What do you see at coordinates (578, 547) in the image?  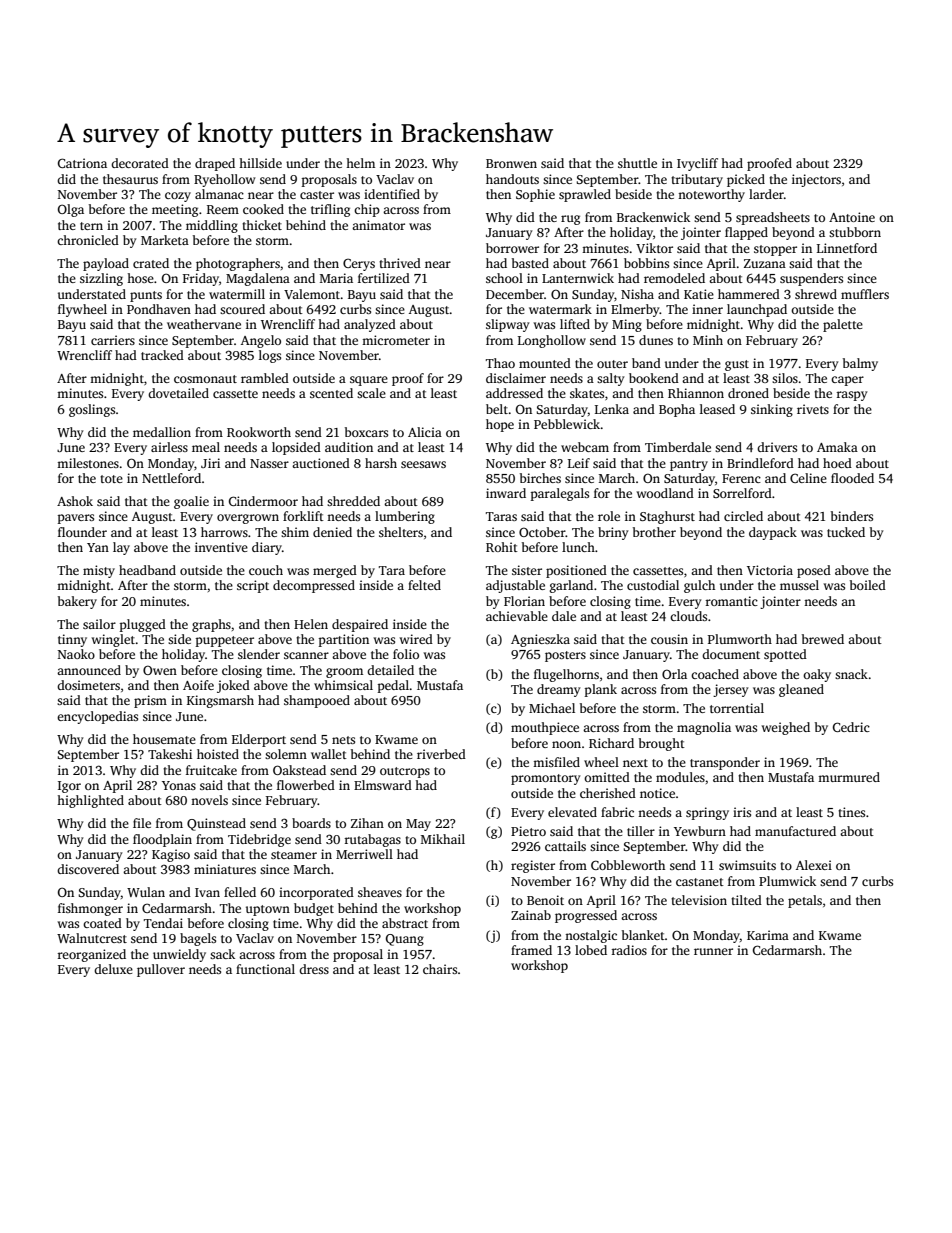 I see `lunch` at bounding box center [578, 547].
